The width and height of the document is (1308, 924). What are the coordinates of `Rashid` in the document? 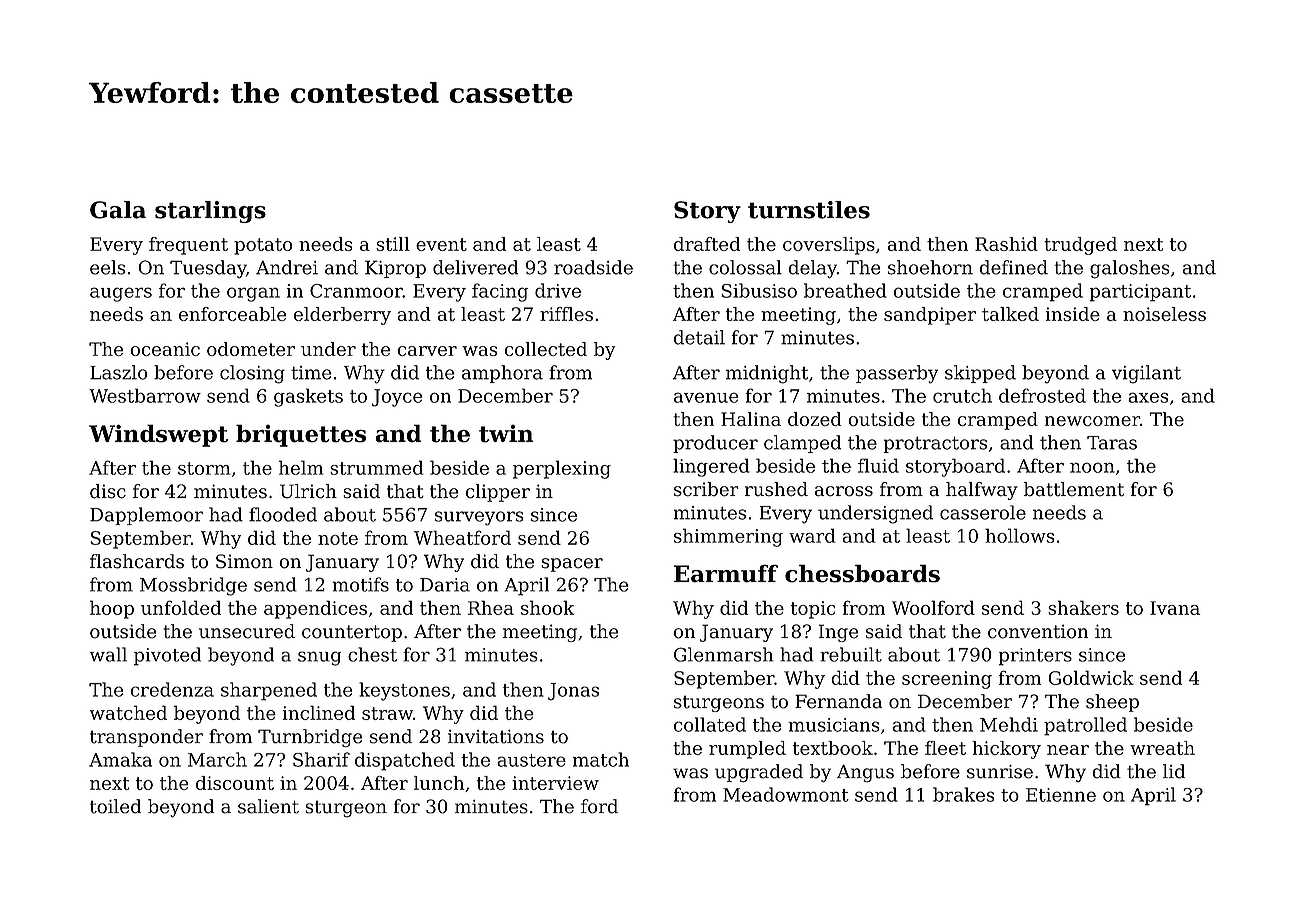 It's located at (1006, 244).
